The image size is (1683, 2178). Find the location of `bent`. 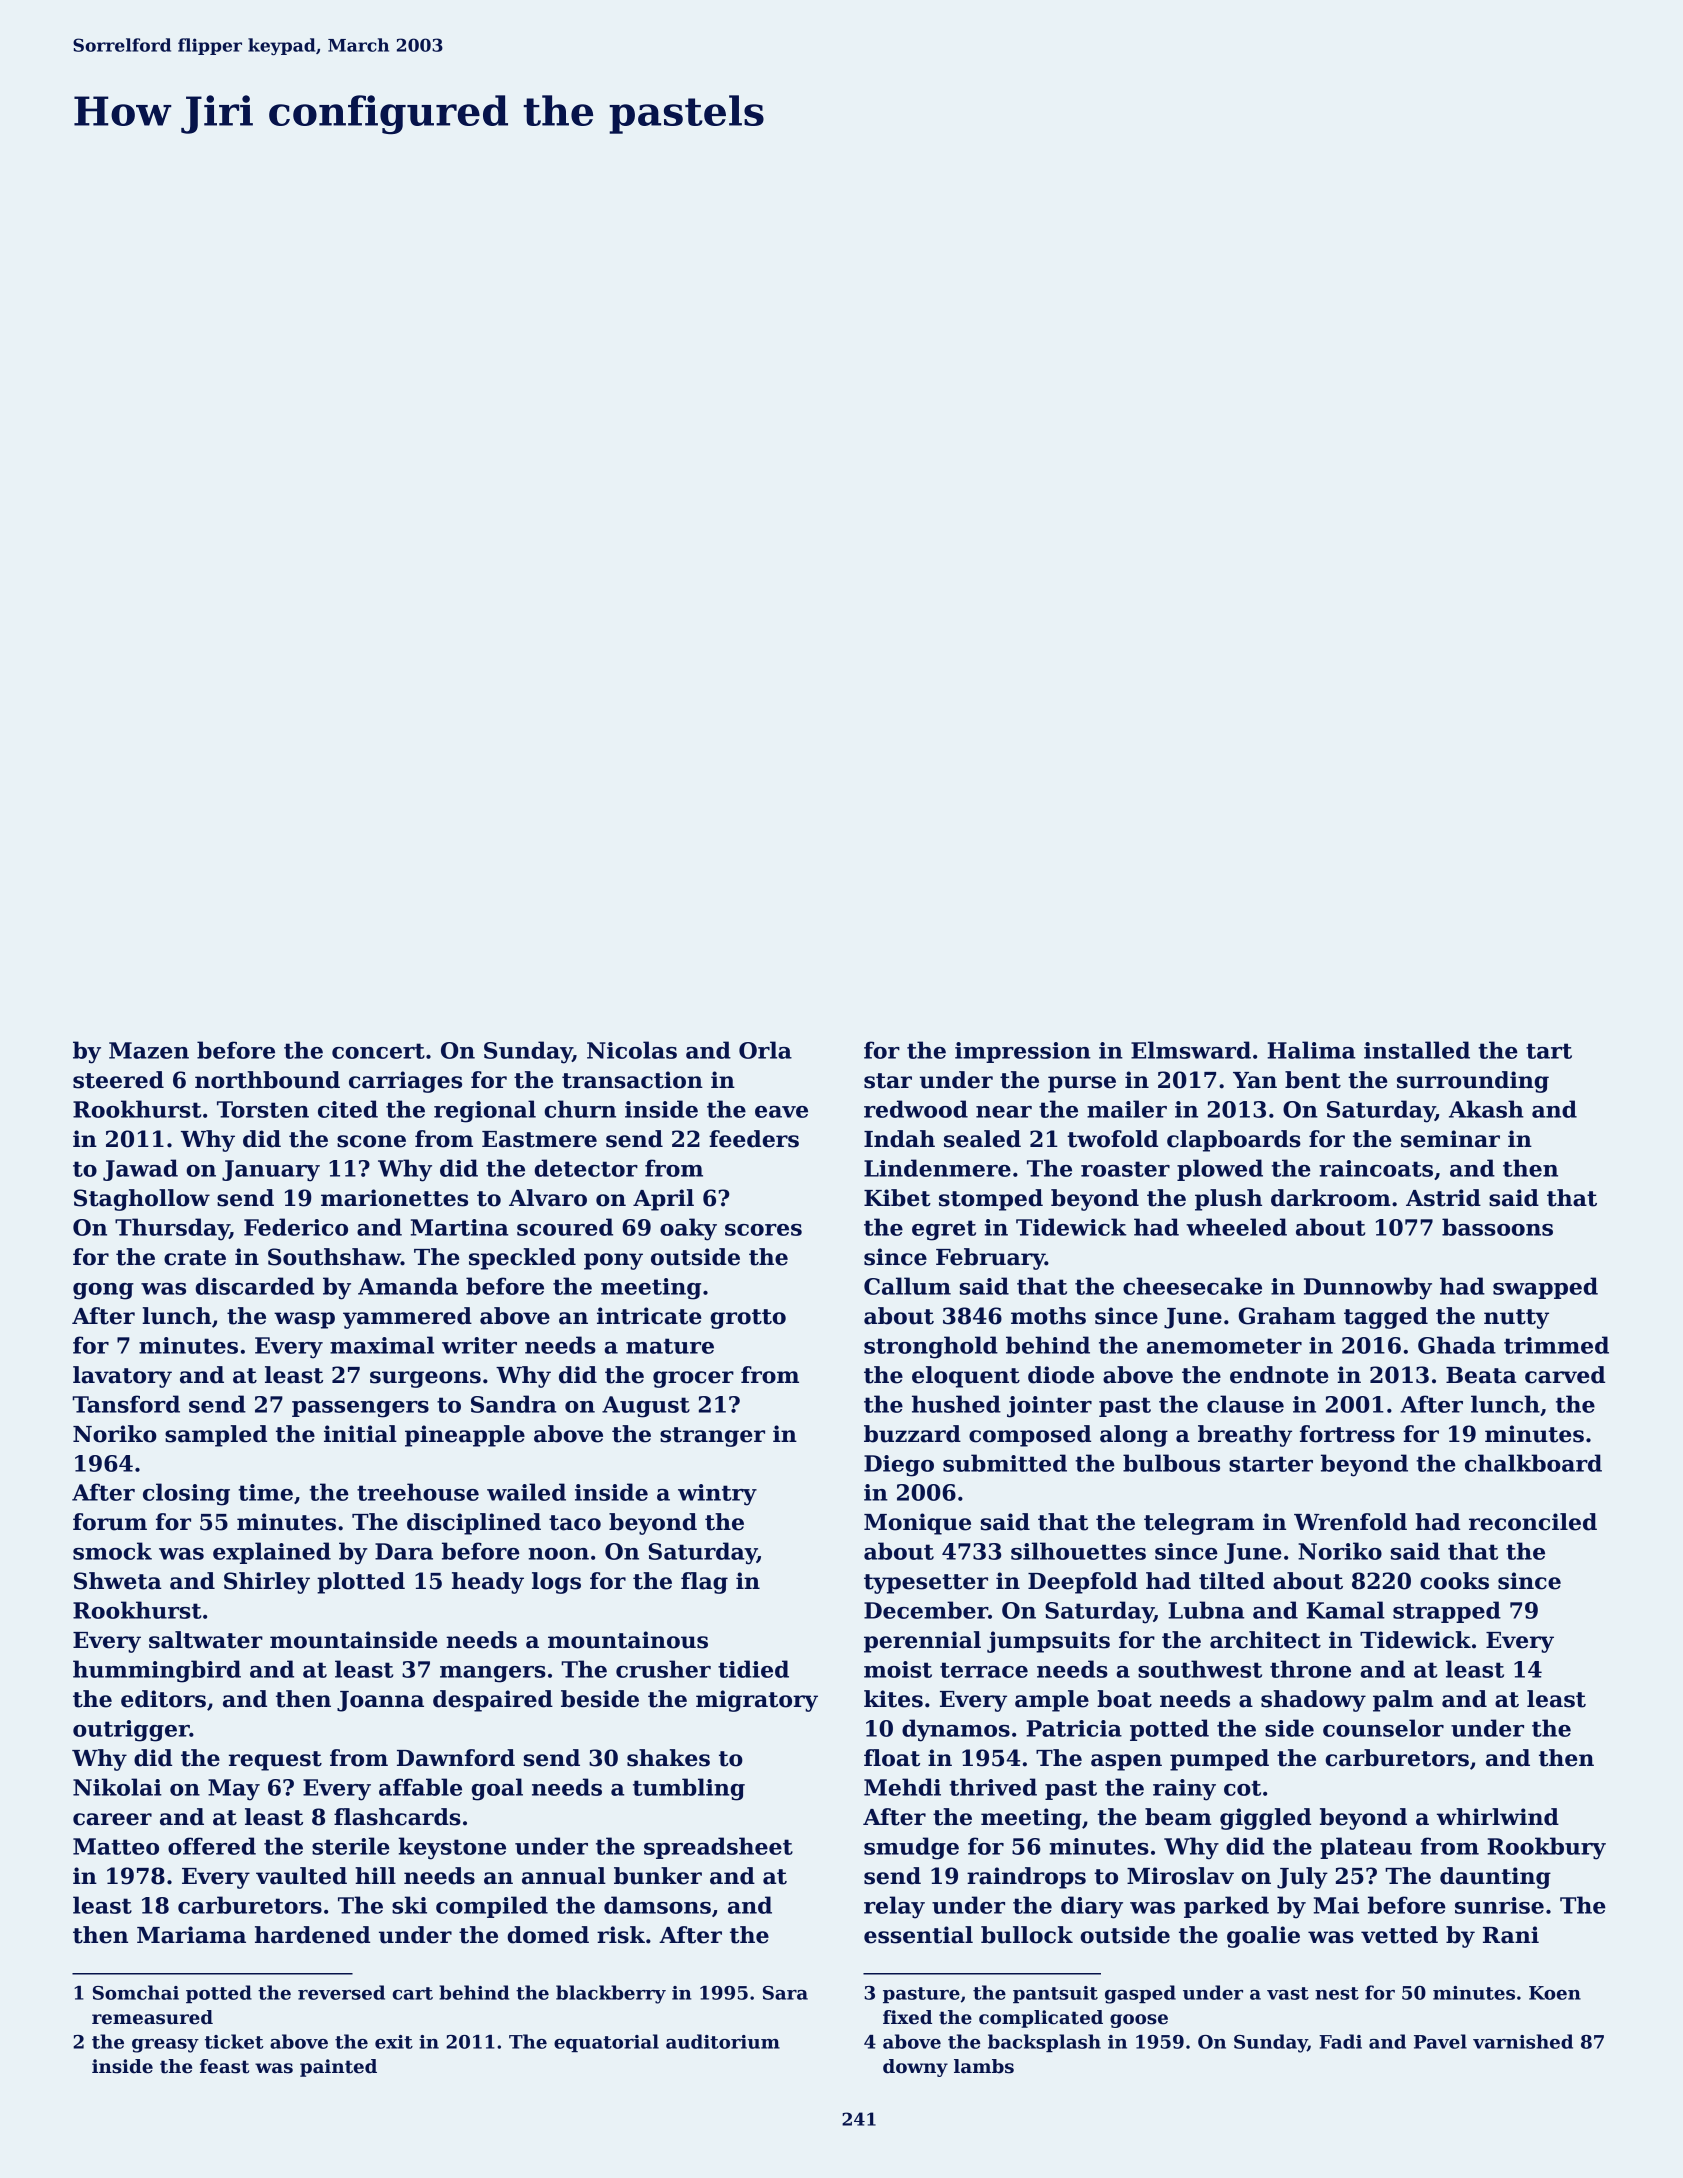

bent is located at coordinates (1313, 1080).
